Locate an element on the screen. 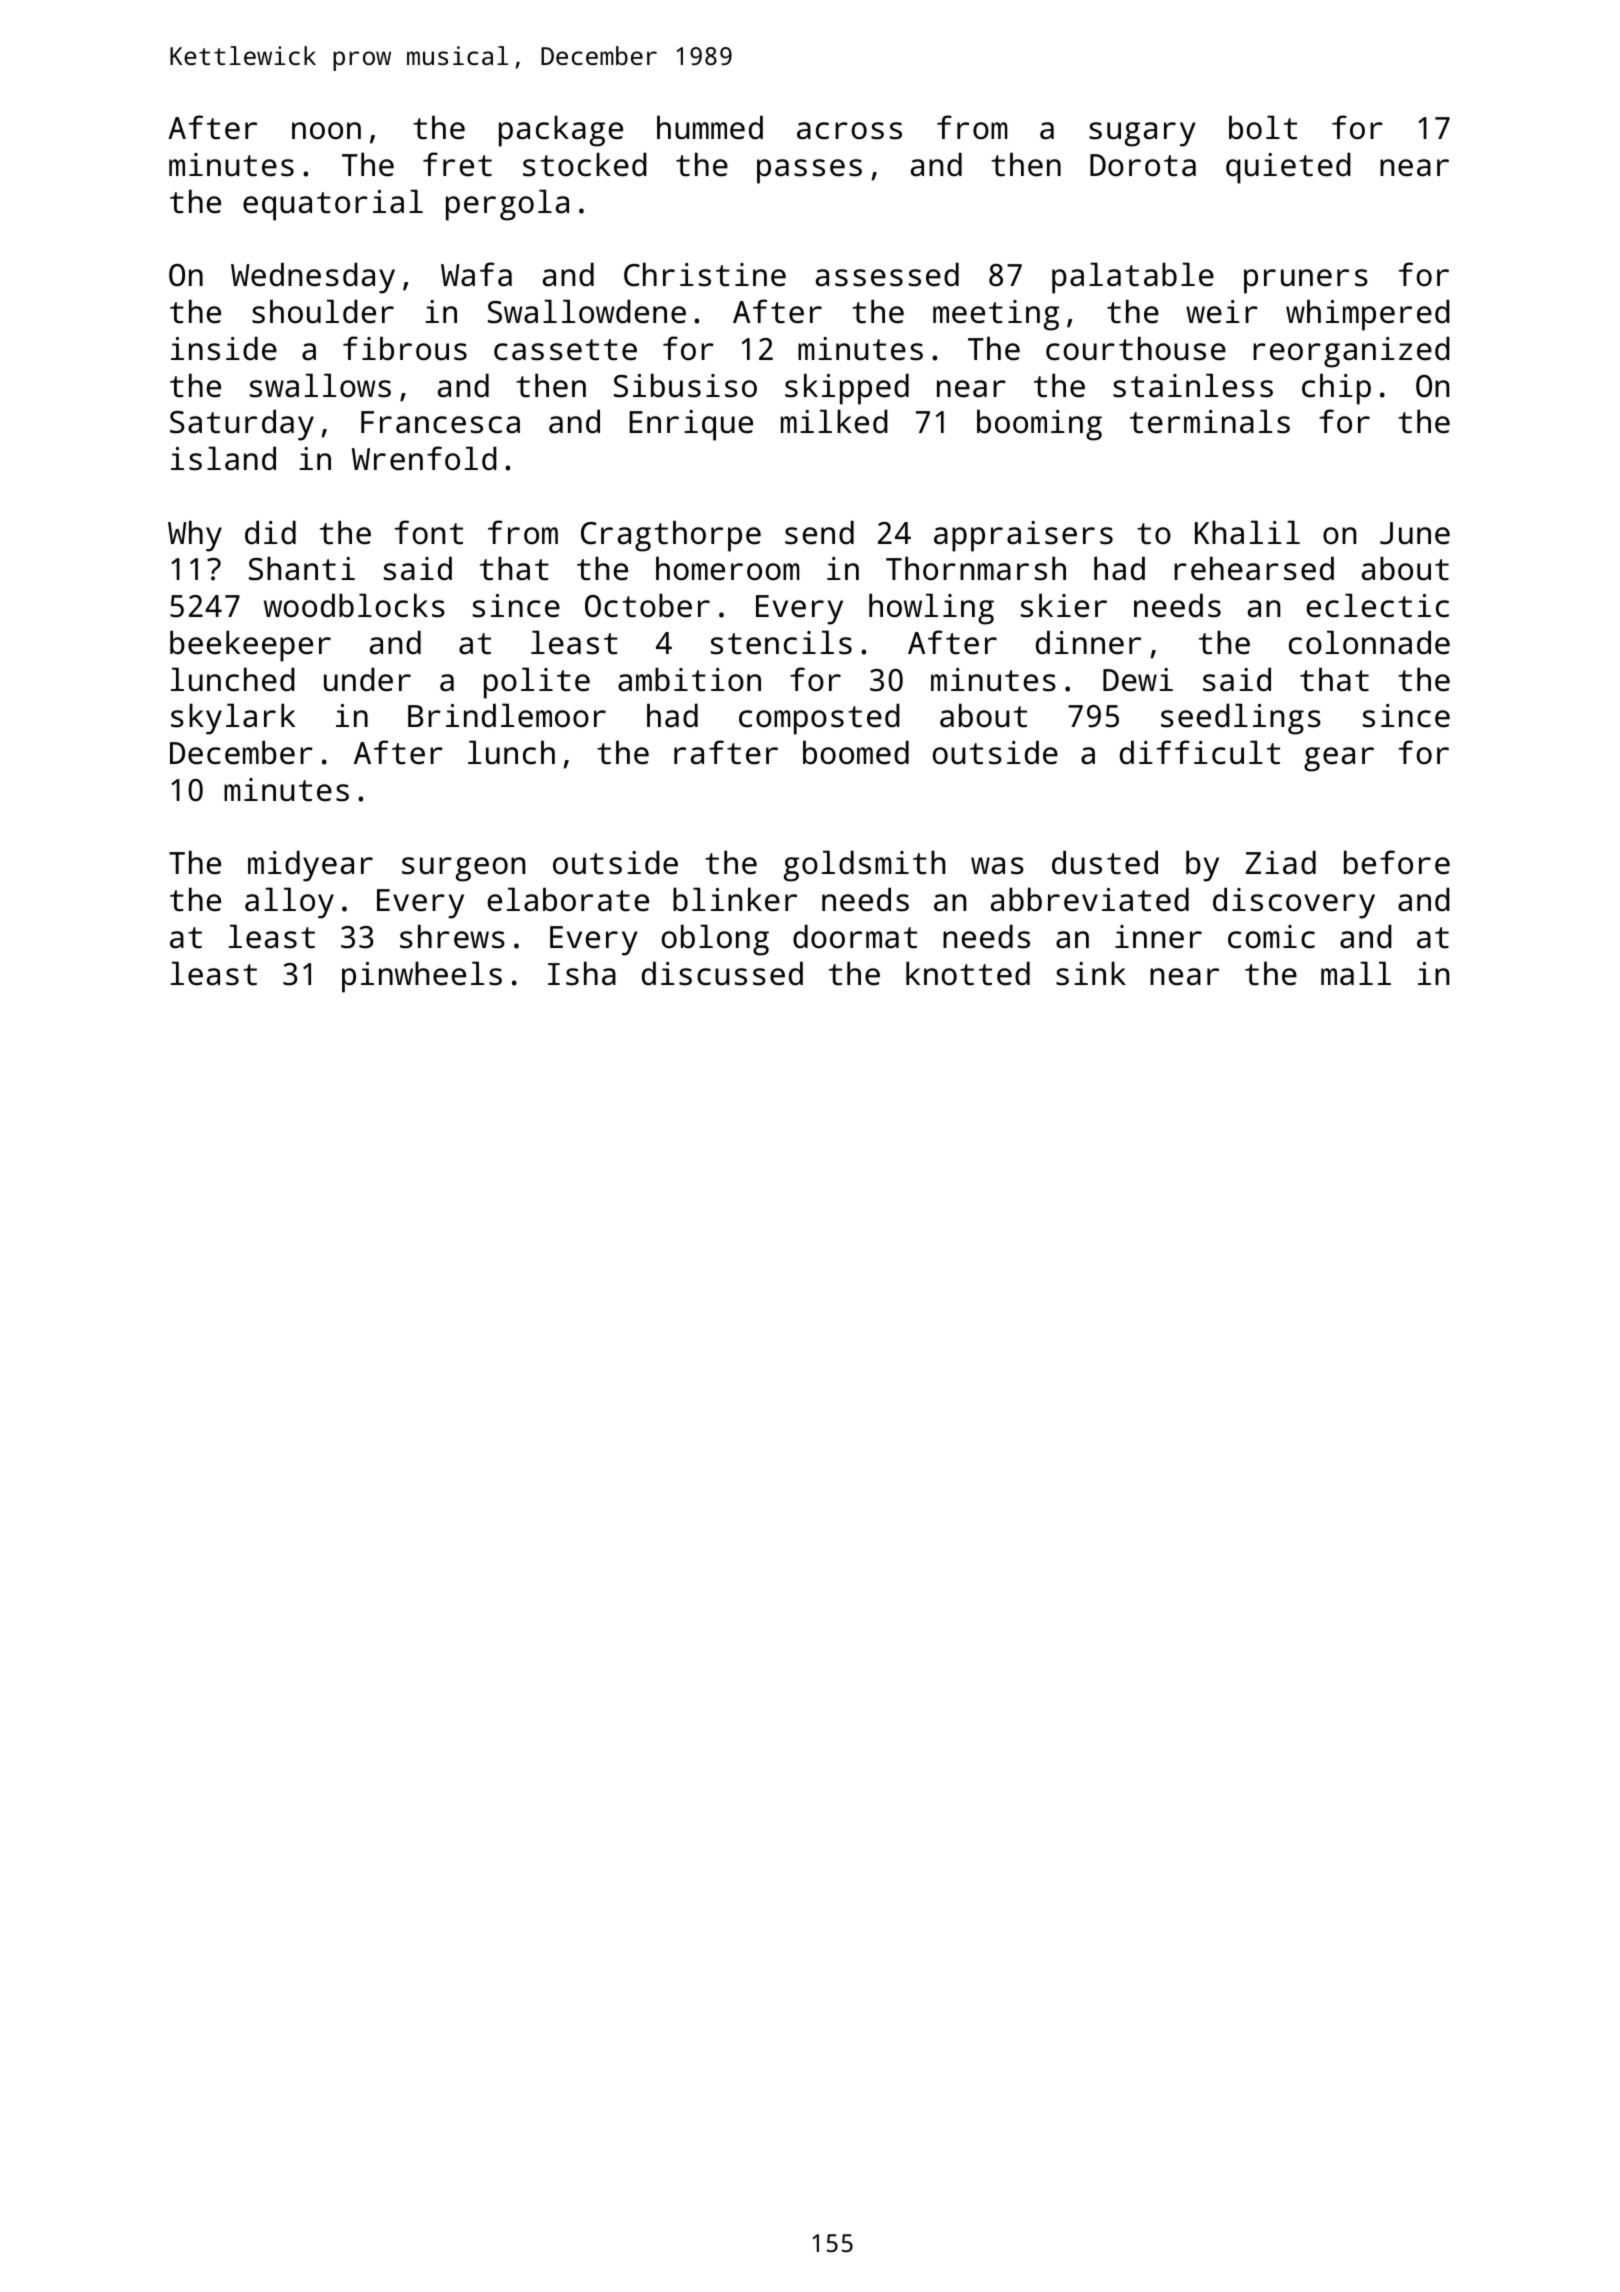 Image resolution: width=1620 pixels, height=2292 pixels. courthouse is located at coordinates (1136, 348).
